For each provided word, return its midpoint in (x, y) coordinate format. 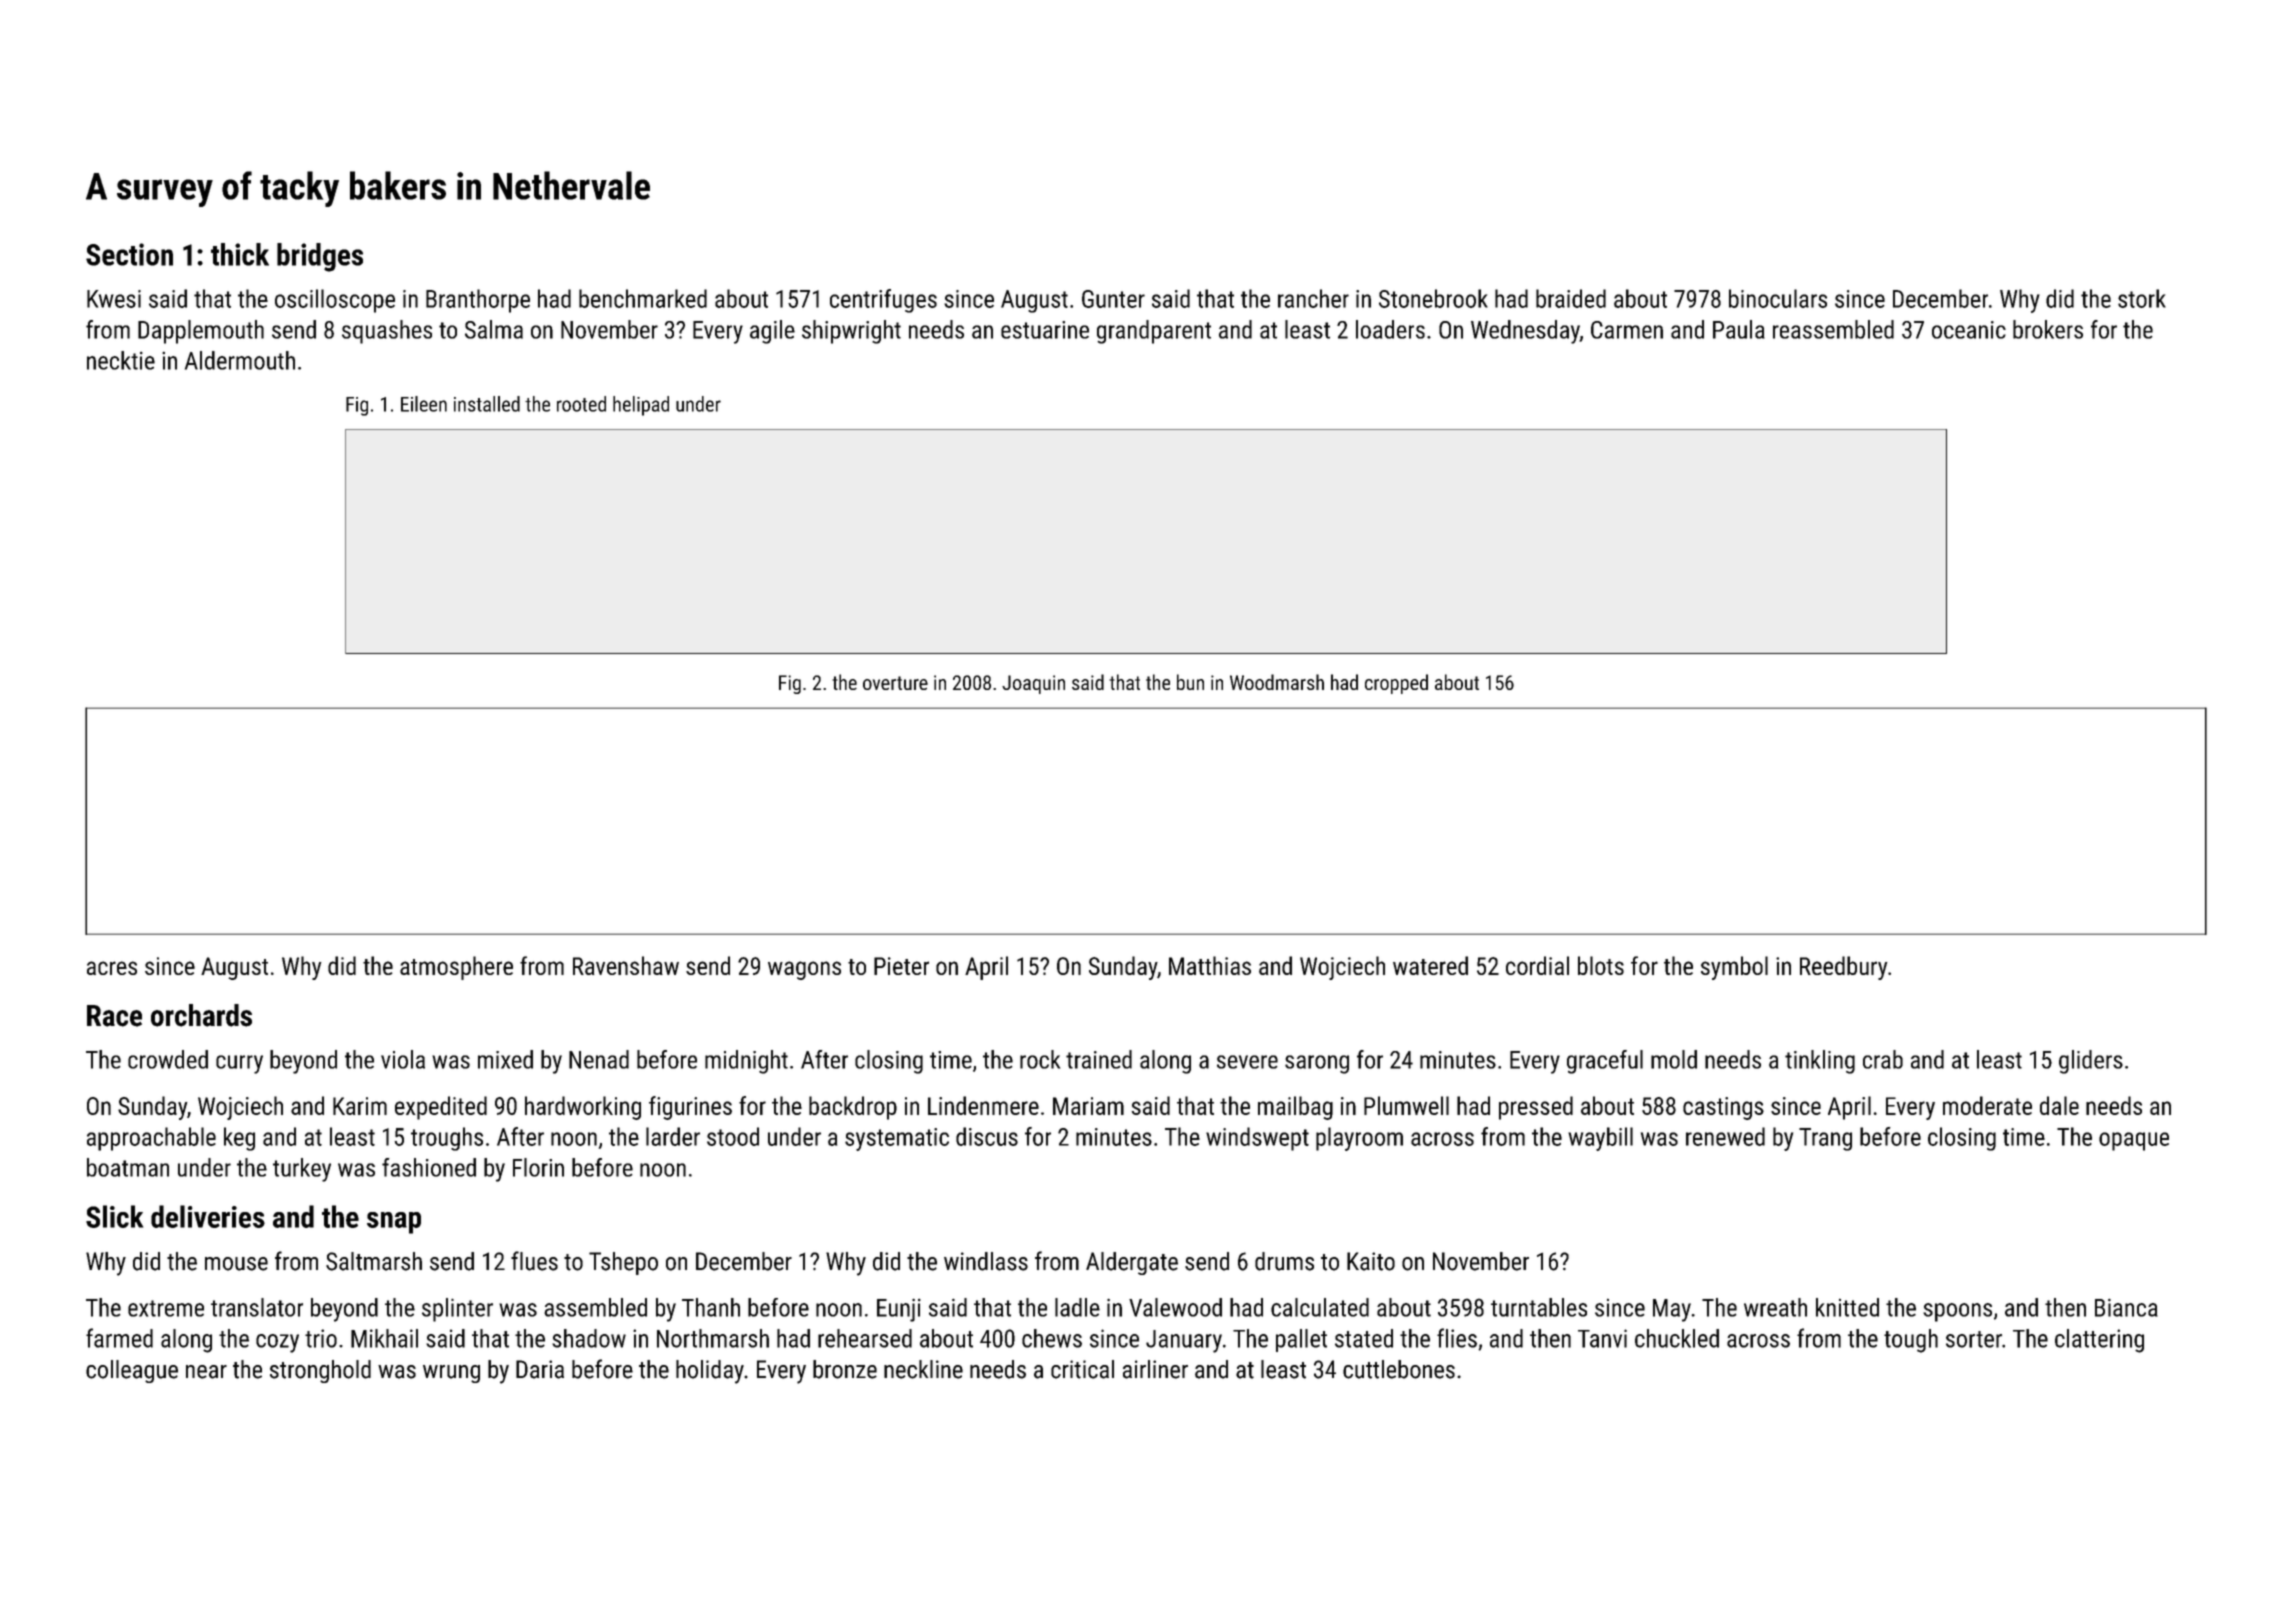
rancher (1313, 298)
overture (895, 683)
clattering (2099, 1341)
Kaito (1371, 1261)
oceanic (1969, 330)
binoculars (1778, 298)
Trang (1825, 1139)
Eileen (424, 404)
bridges (320, 257)
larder (673, 1136)
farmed (119, 1338)
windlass (986, 1261)
